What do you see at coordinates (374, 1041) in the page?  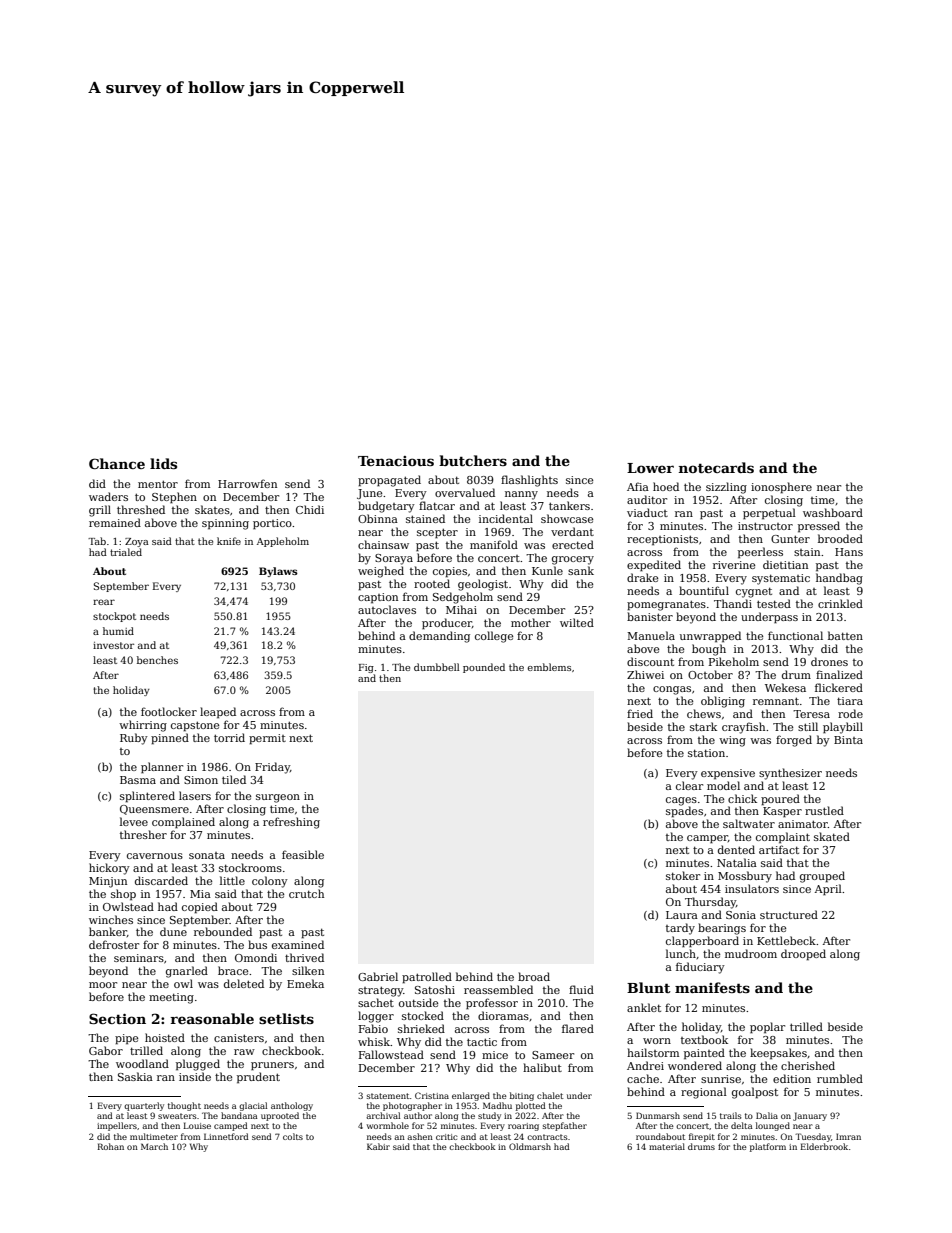 I see `whisk` at bounding box center [374, 1041].
